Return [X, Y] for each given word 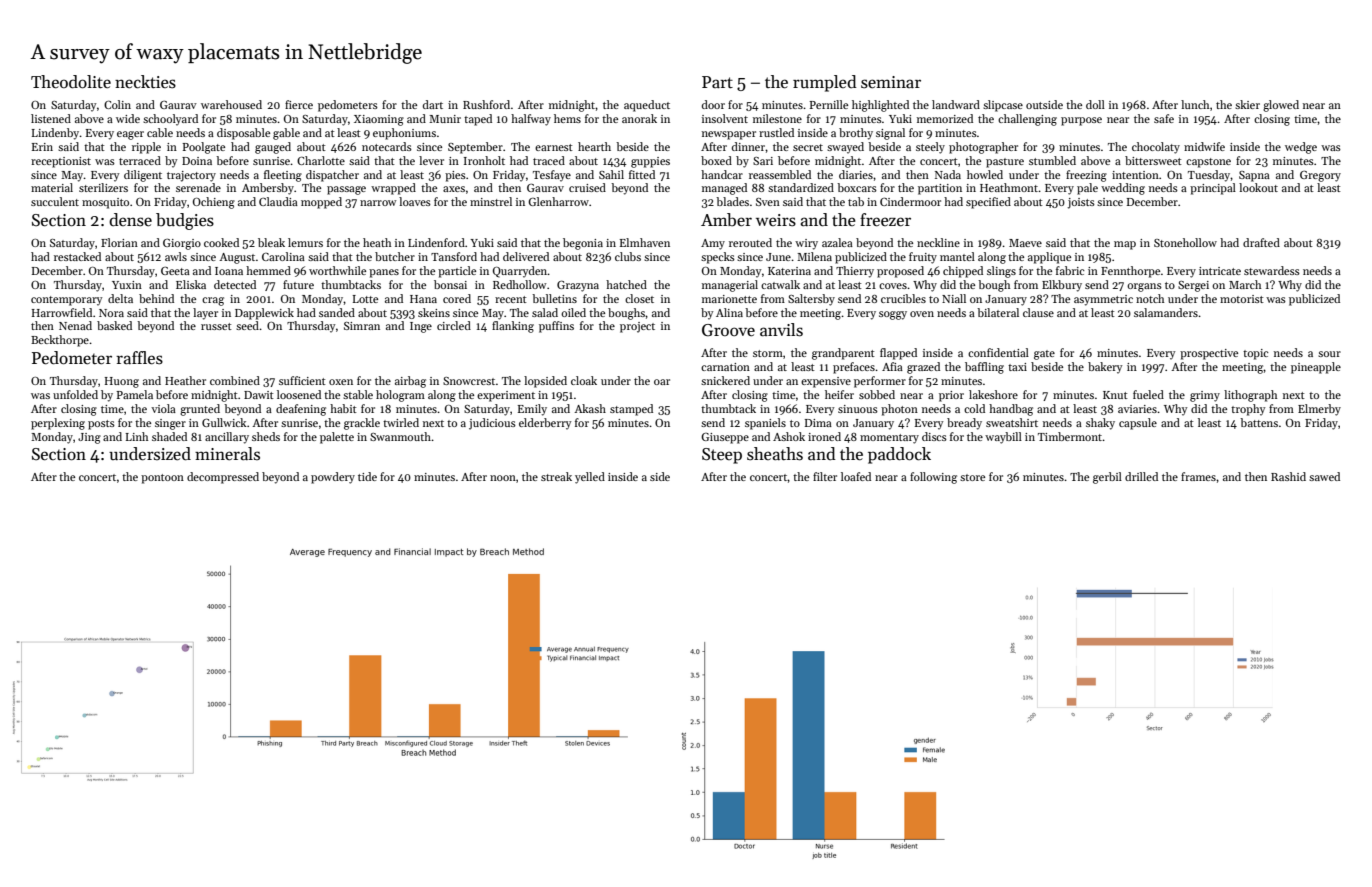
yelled [590, 478]
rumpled [825, 83]
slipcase [1003, 106]
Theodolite [71, 82]
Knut [1115, 395]
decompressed [223, 478]
